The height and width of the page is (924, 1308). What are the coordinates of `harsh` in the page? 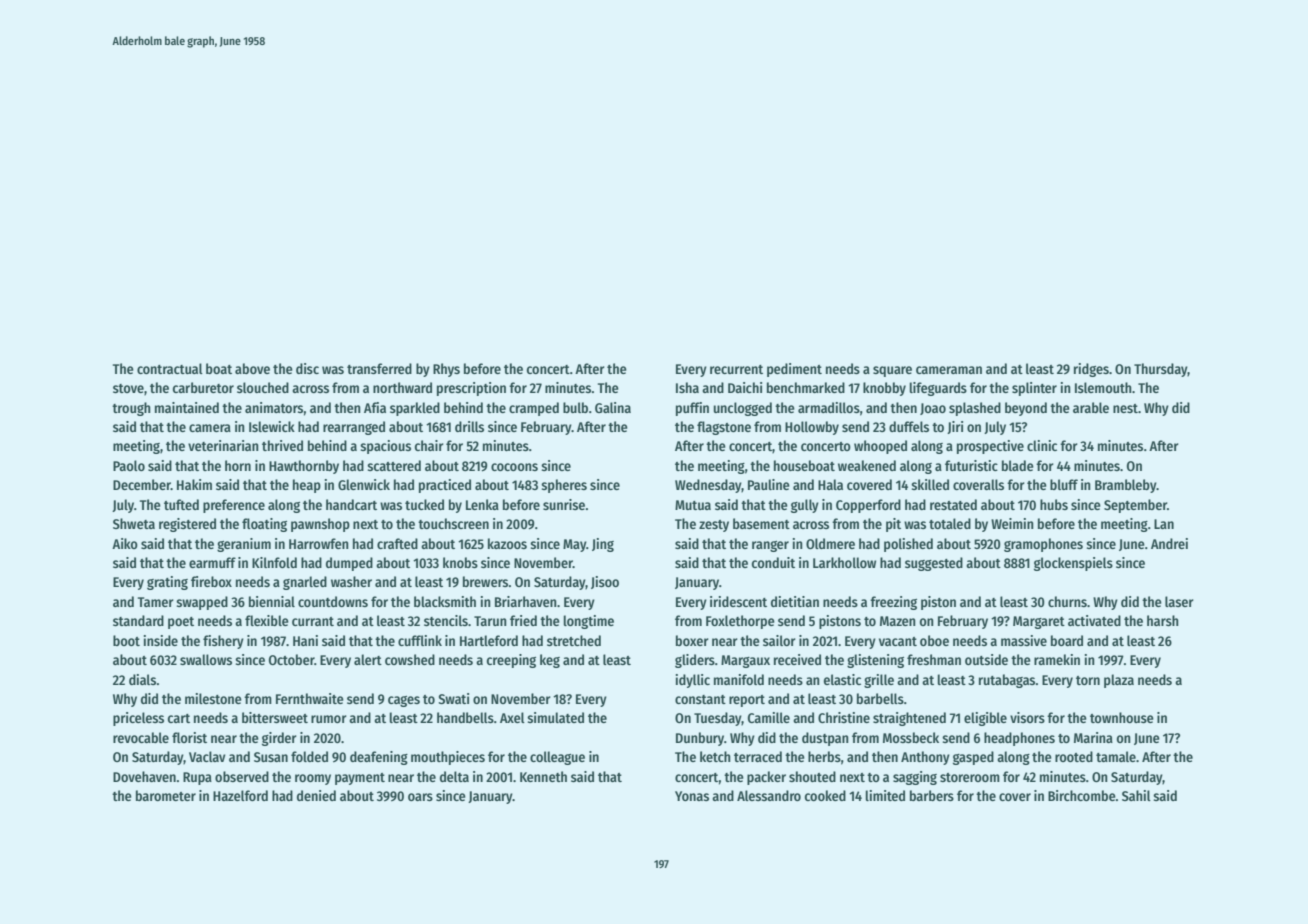 It's located at (1163, 620).
